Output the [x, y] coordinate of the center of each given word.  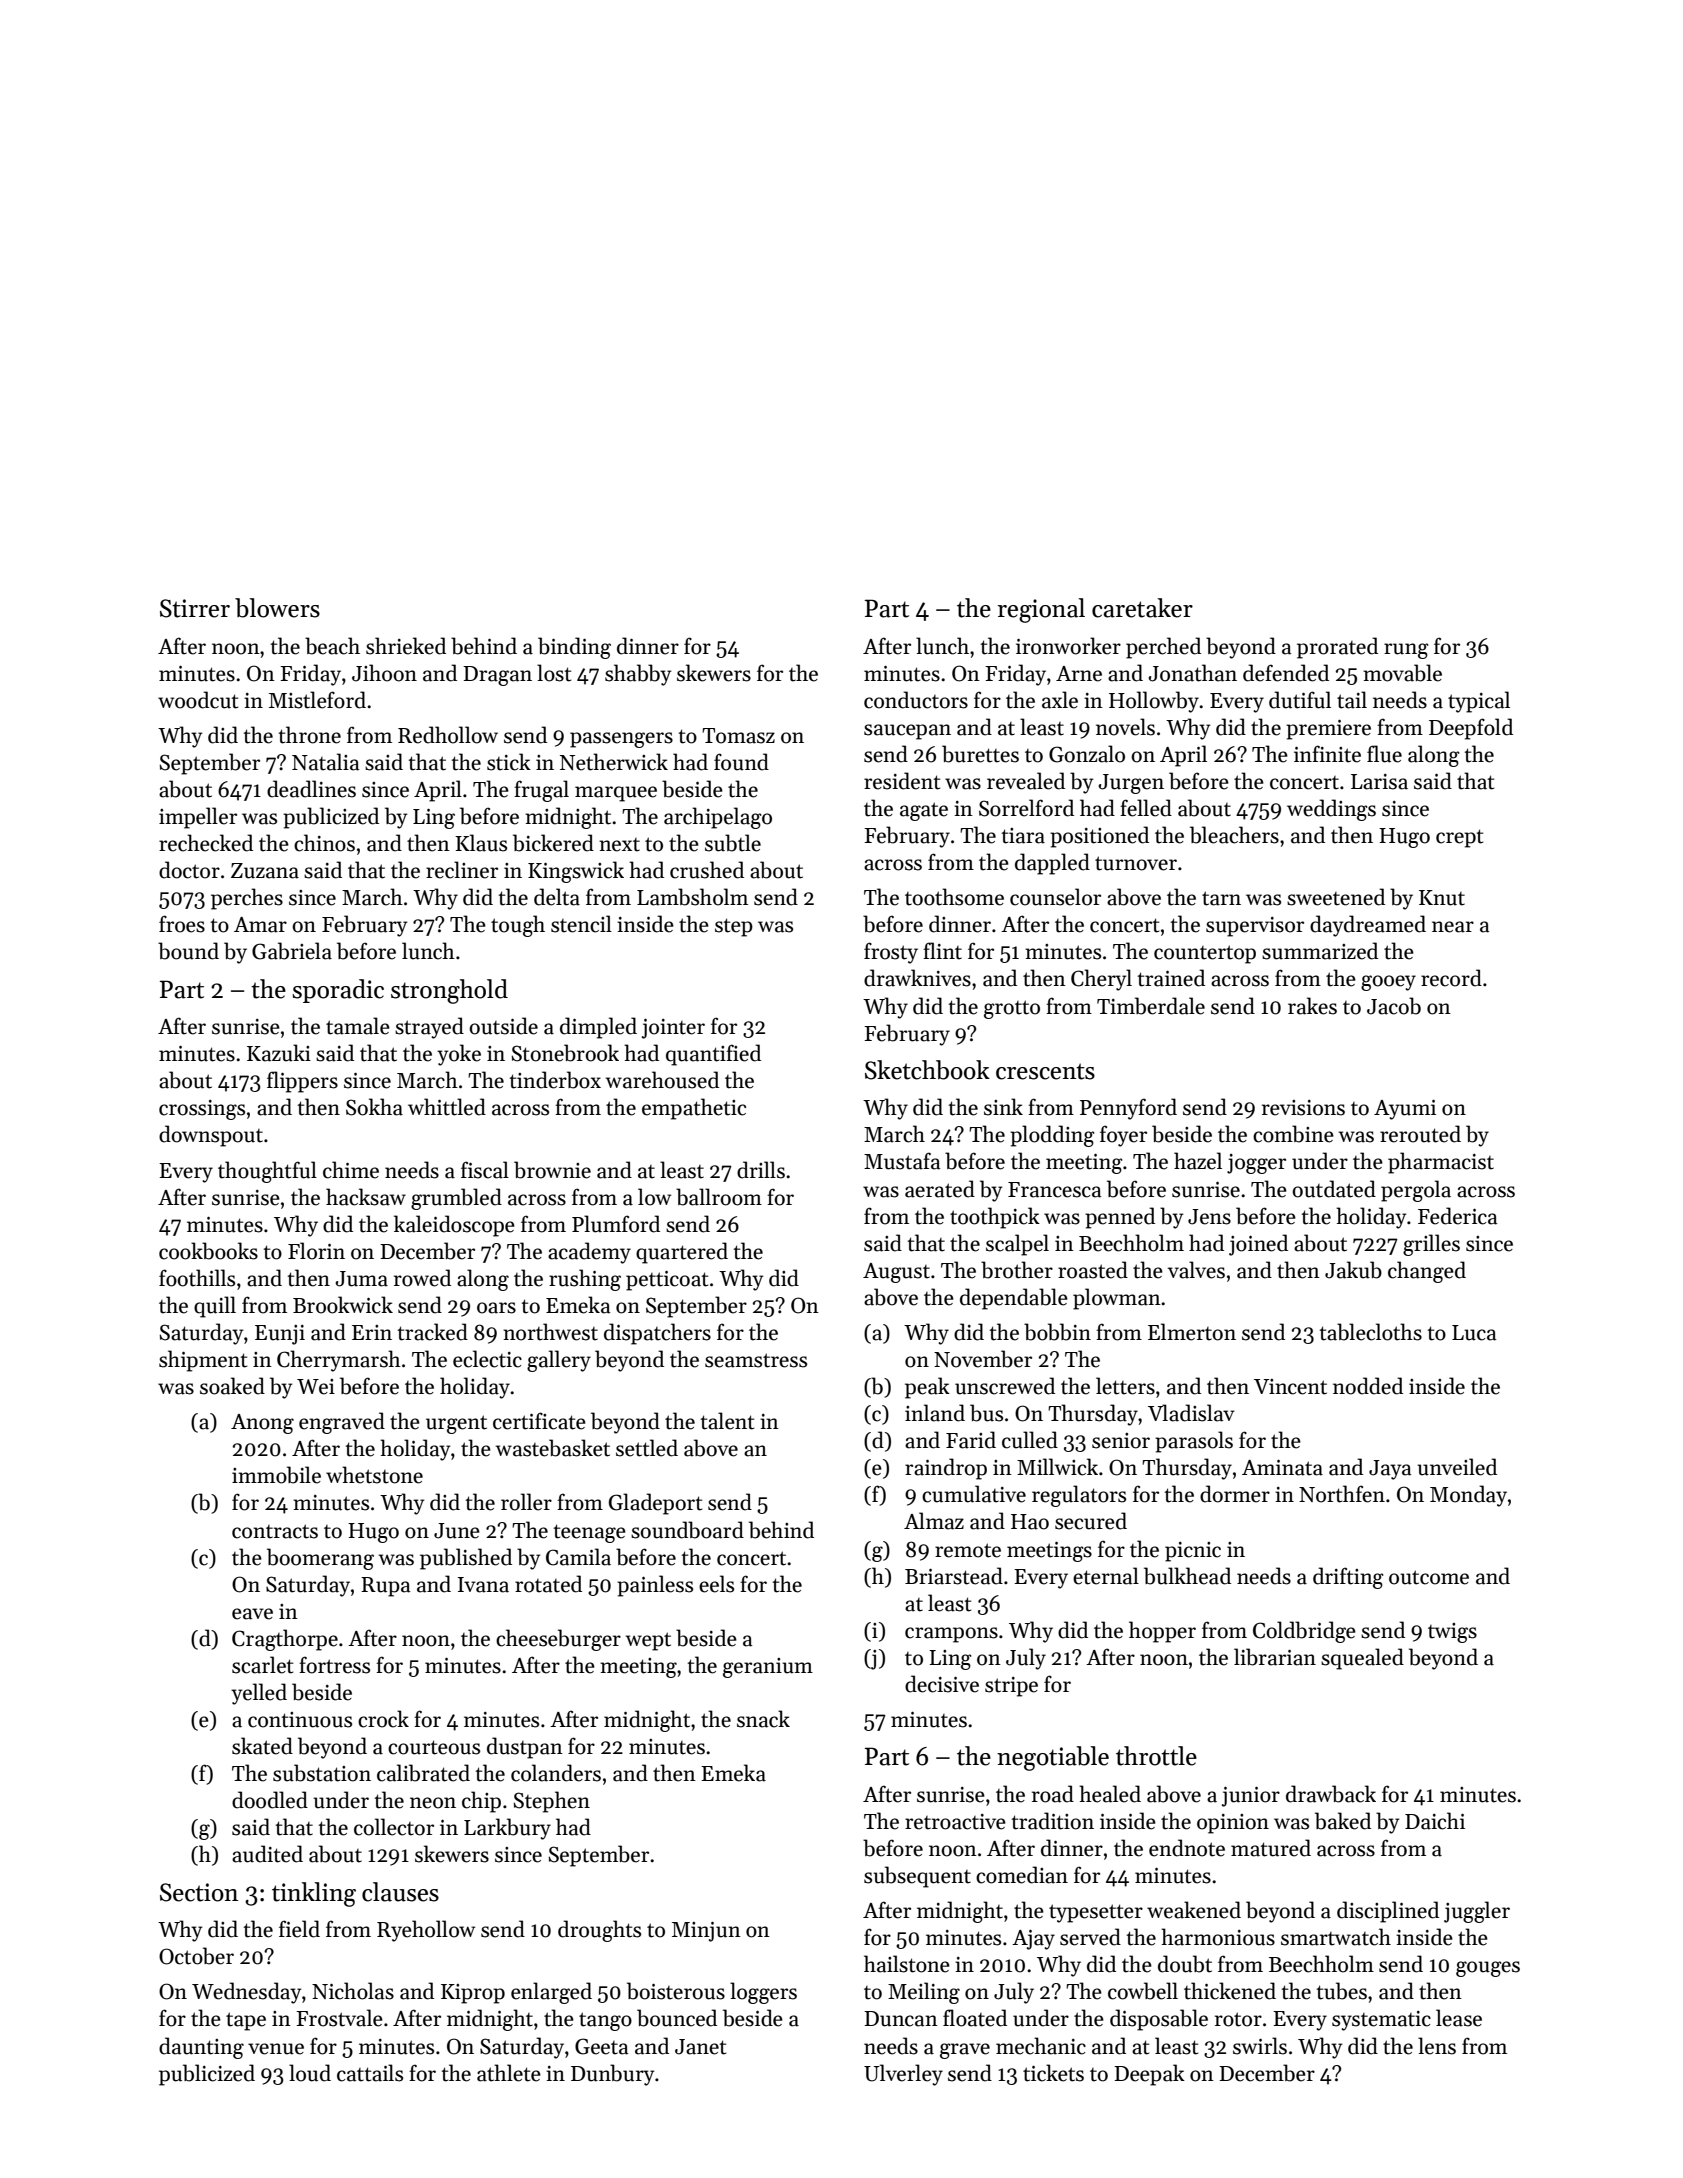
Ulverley [903, 2075]
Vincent [1290, 1387]
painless [655, 1586]
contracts [275, 1531]
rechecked [206, 843]
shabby [638, 675]
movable [1402, 673]
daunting [201, 2048]
